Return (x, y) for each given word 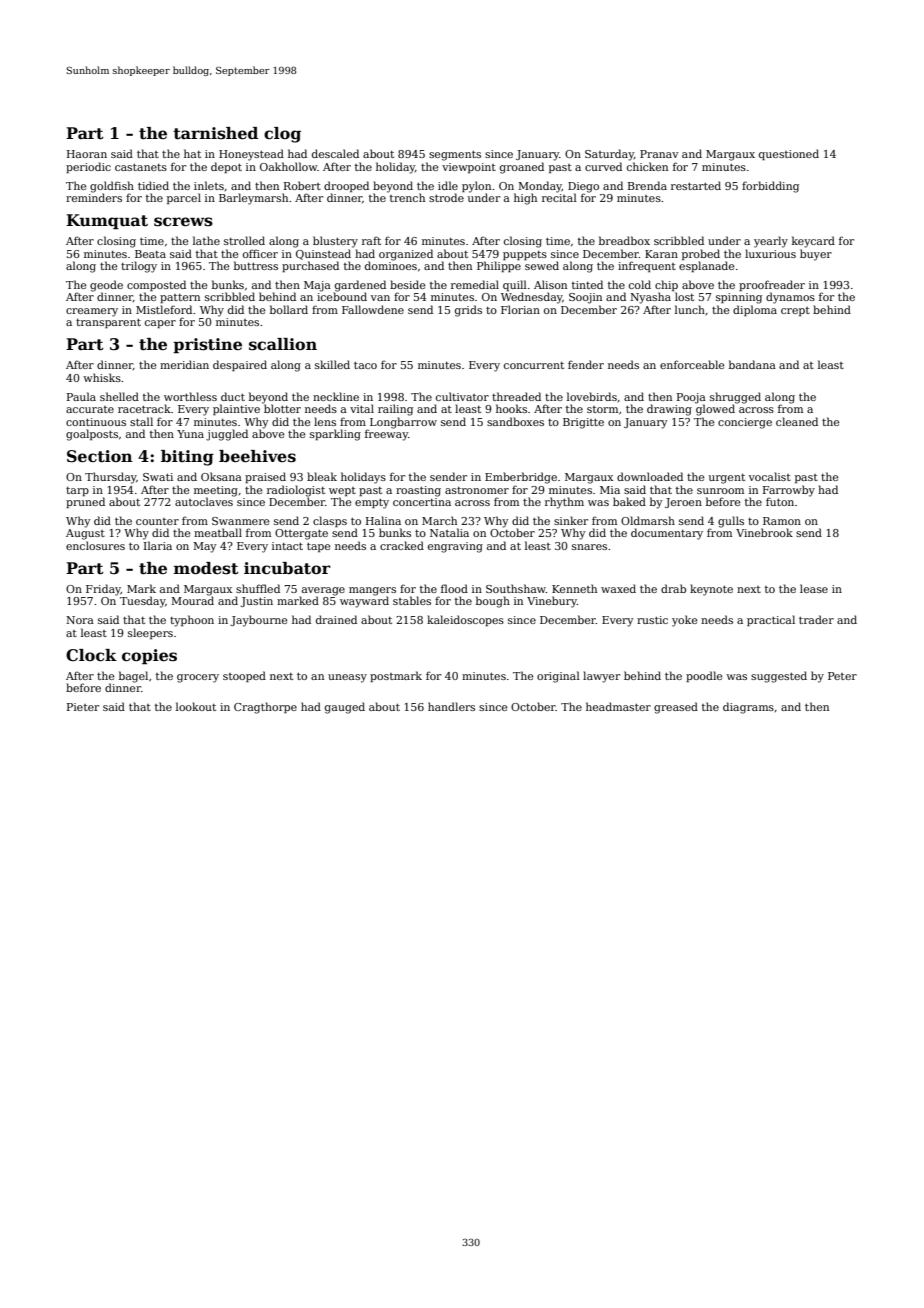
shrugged (735, 398)
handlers (451, 706)
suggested (779, 677)
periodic (88, 167)
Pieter (83, 707)
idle (448, 185)
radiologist (296, 491)
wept (342, 491)
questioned (789, 154)
